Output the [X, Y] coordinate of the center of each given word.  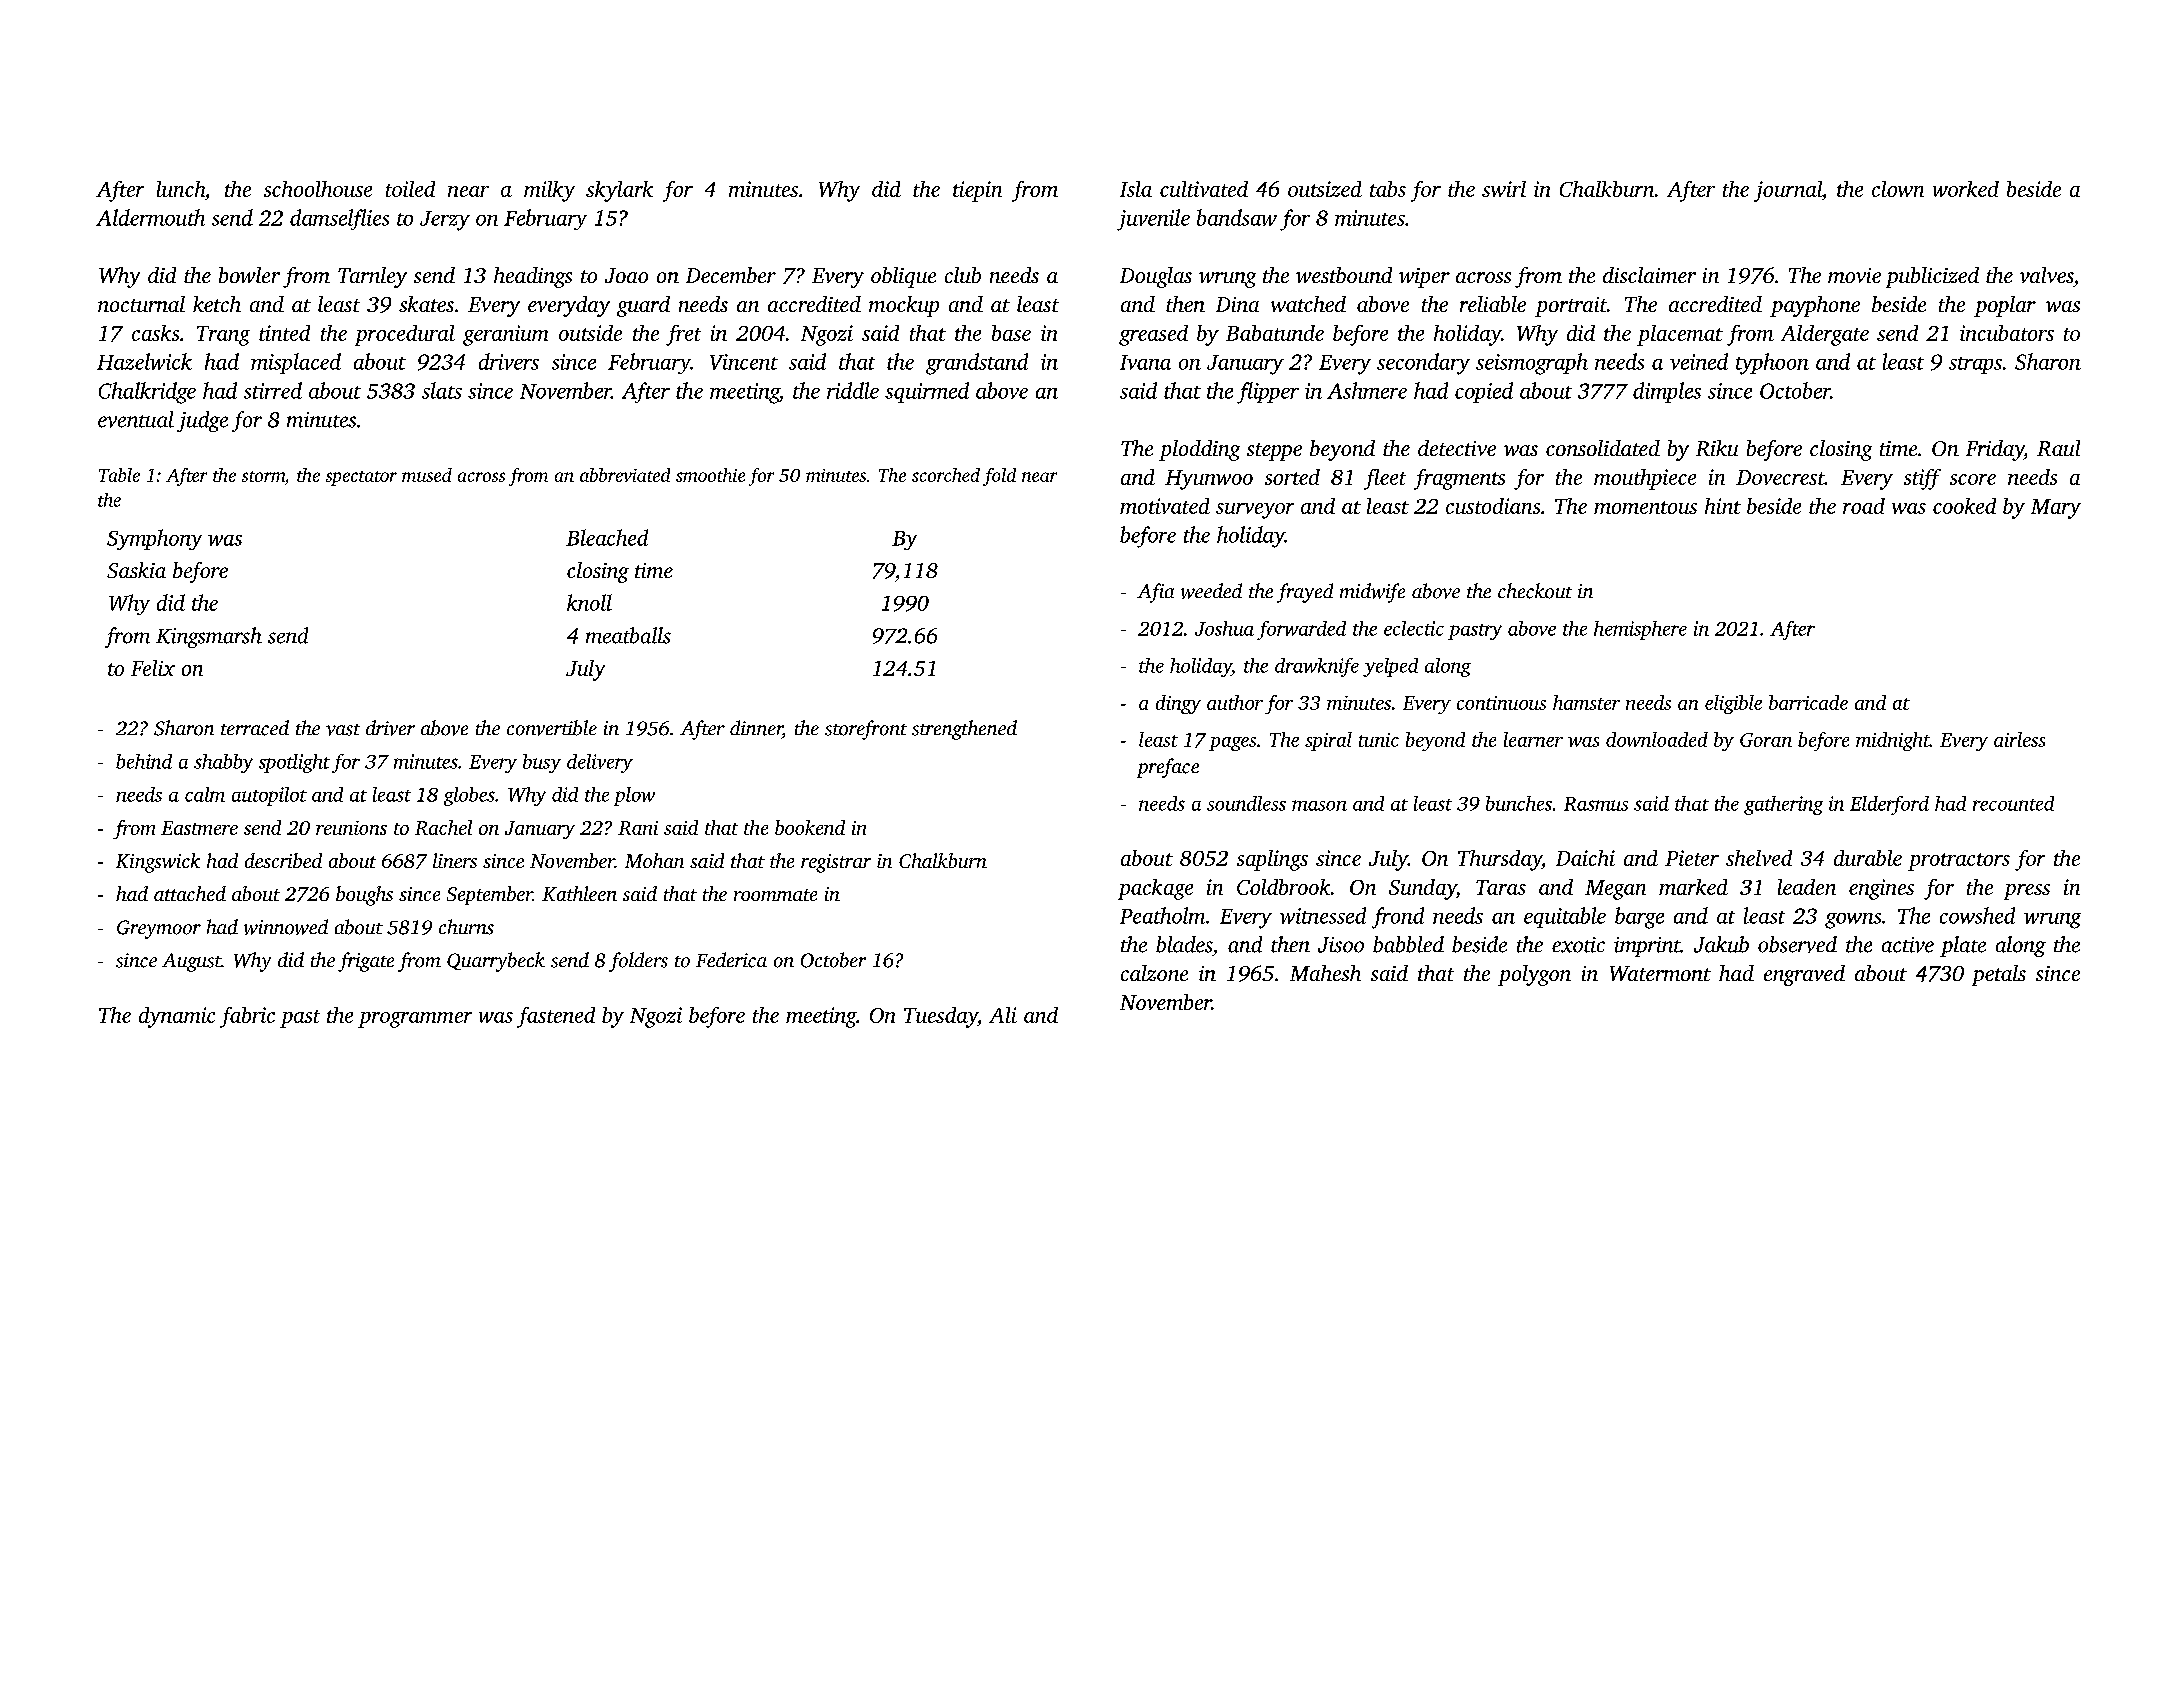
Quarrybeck [496, 962]
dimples [1667, 392]
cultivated [1204, 189]
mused [427, 475]
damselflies [339, 219]
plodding [1199, 450]
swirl [1504, 189]
